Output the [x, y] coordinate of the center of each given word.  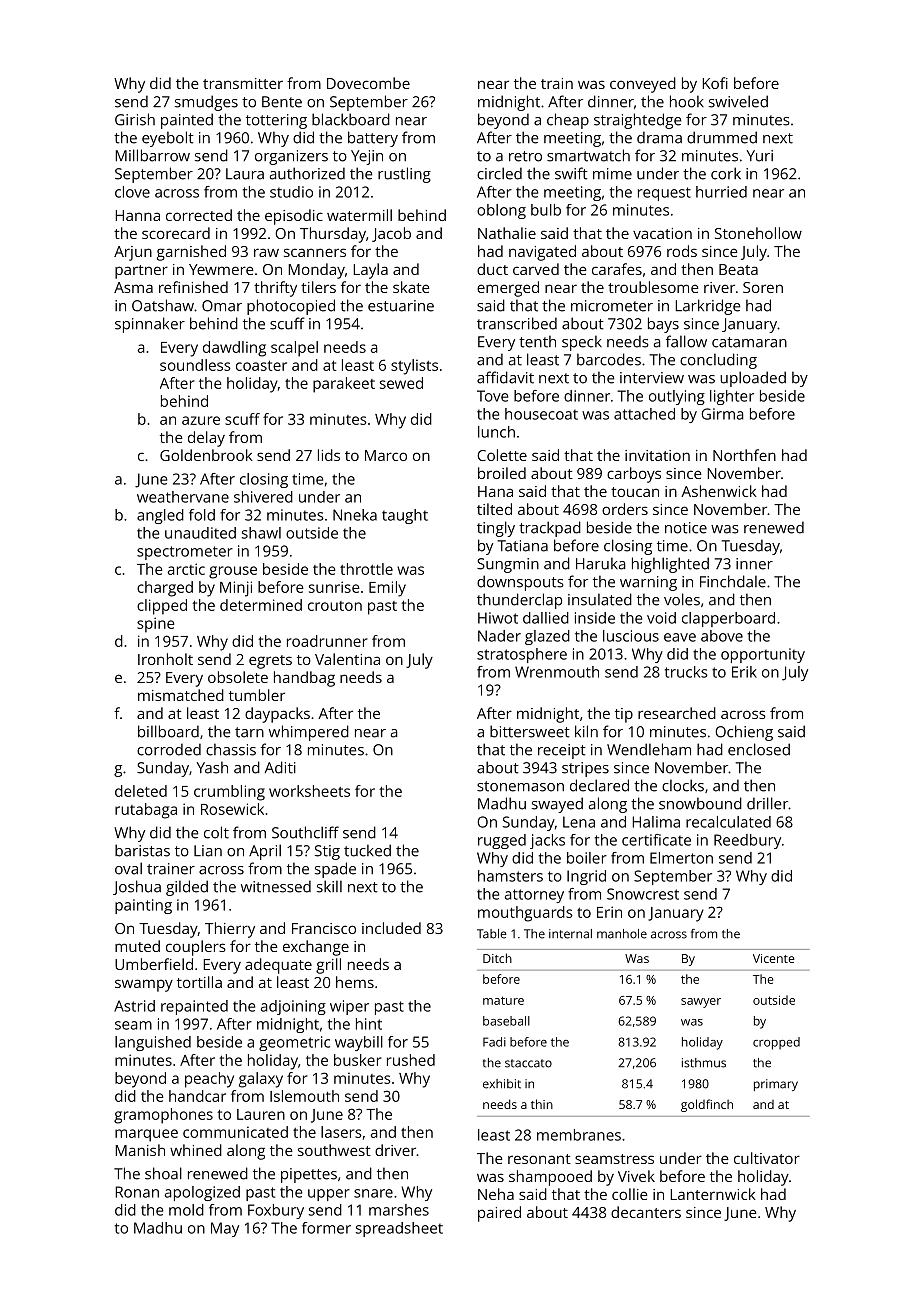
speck [582, 343]
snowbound [700, 803]
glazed [547, 637]
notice [686, 528]
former [326, 1228]
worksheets [309, 791]
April [265, 852]
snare [373, 1193]
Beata [738, 269]
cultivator [767, 1158]
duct [492, 269]
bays [663, 325]
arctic [186, 569]
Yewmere [221, 269]
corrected [199, 215]
